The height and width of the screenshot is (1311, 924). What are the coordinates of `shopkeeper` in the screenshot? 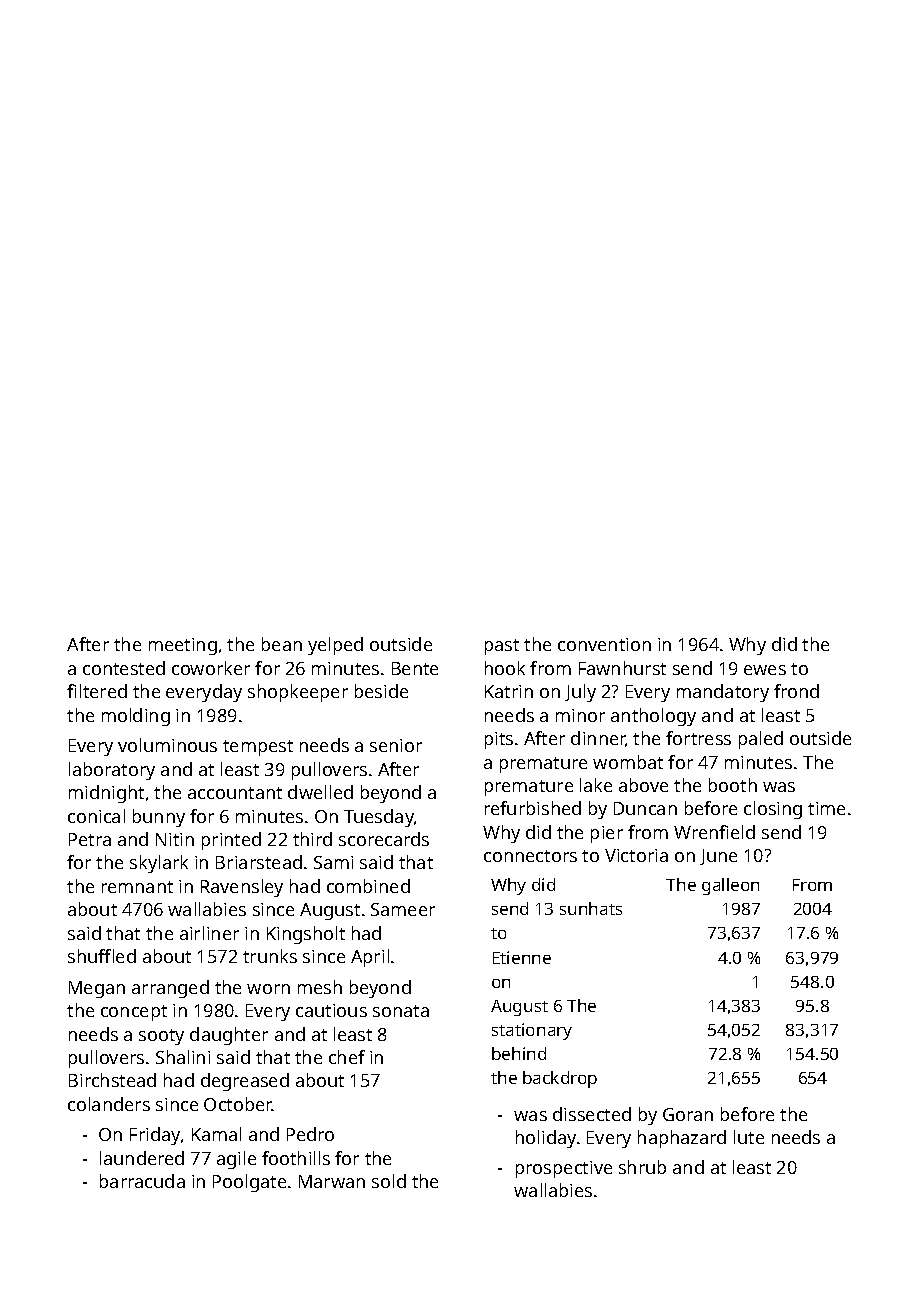 It's located at (298, 693).
